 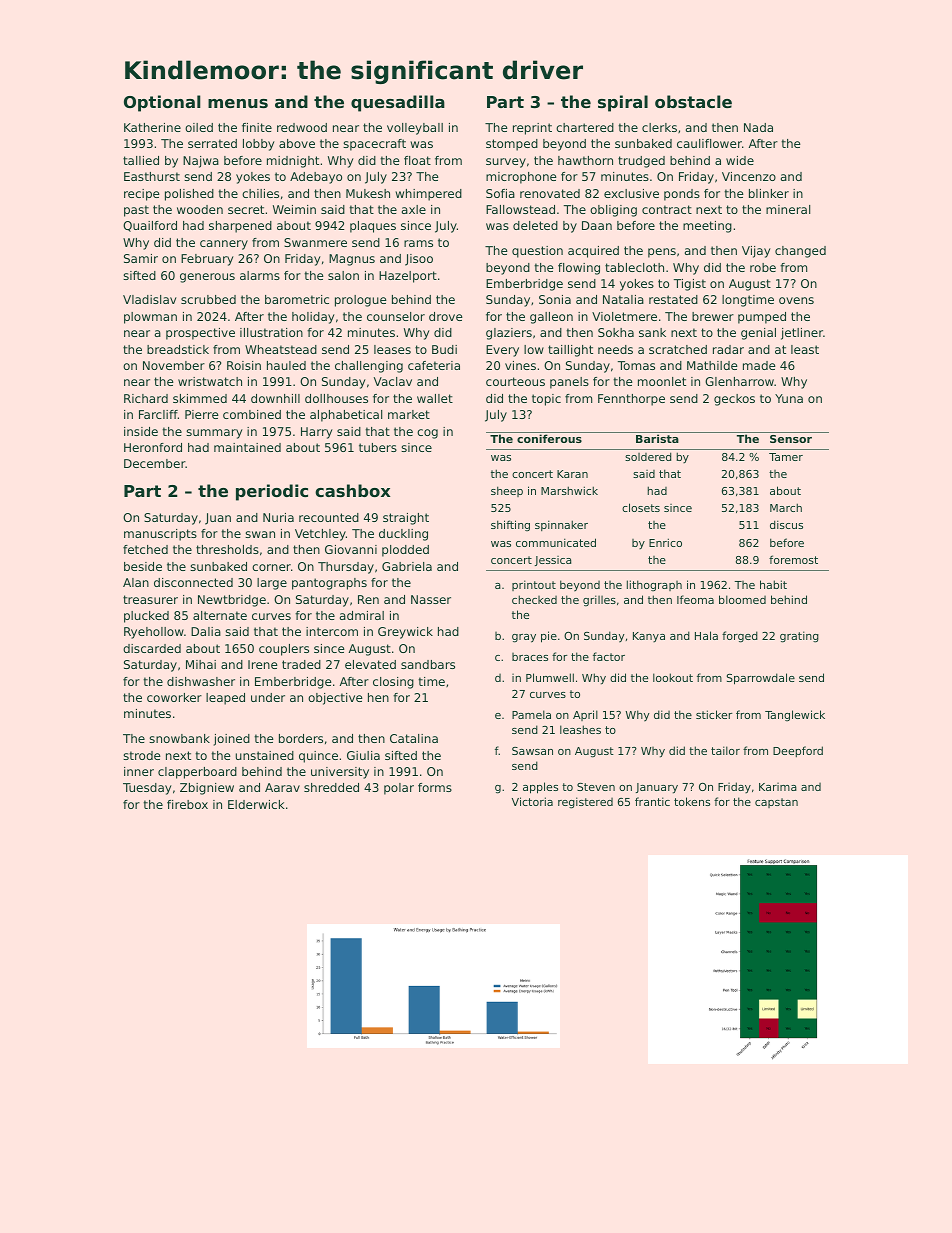 I want to click on quesadilla, so click(x=398, y=103).
